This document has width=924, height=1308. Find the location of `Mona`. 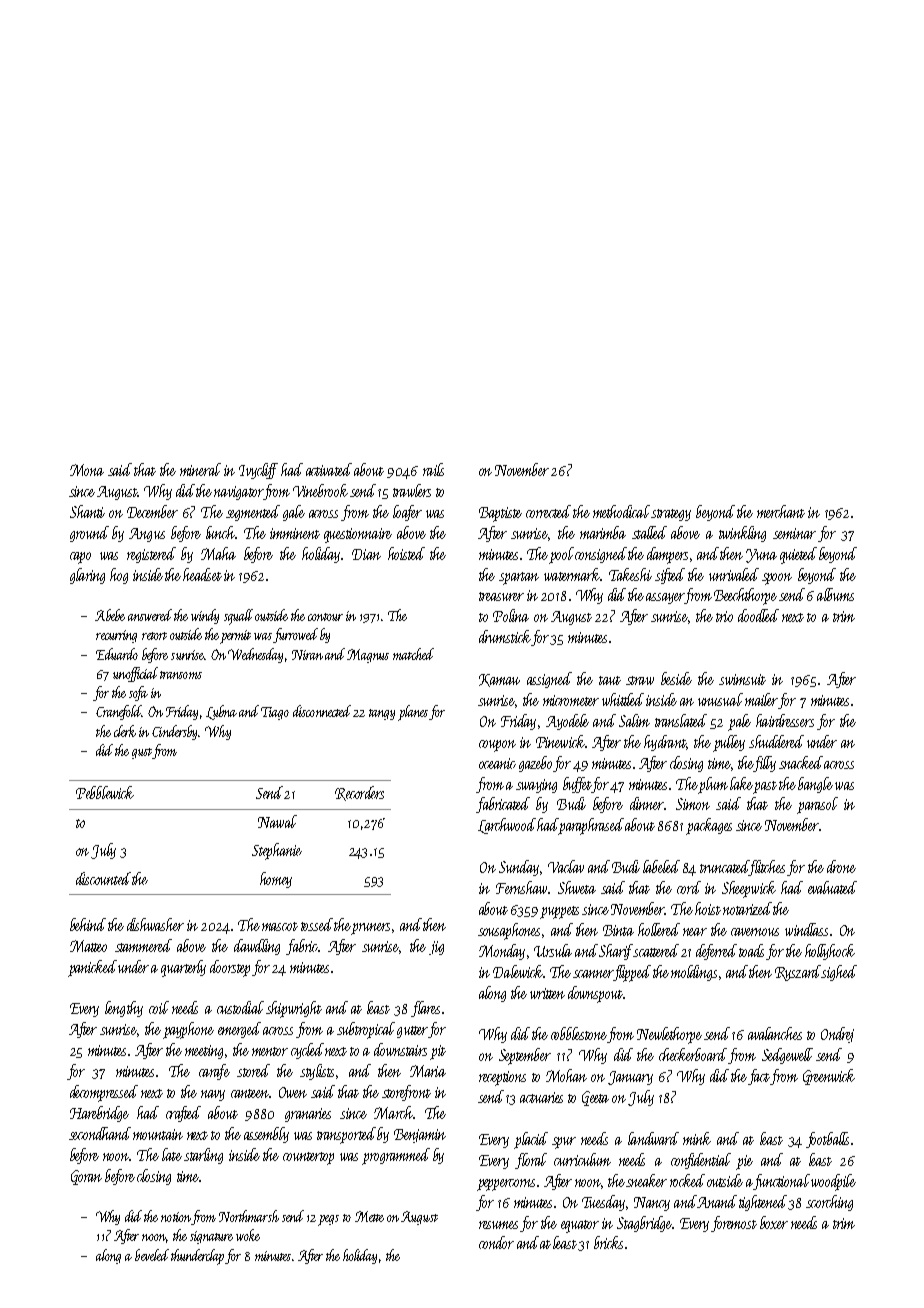

Mona is located at coordinates (87, 470).
